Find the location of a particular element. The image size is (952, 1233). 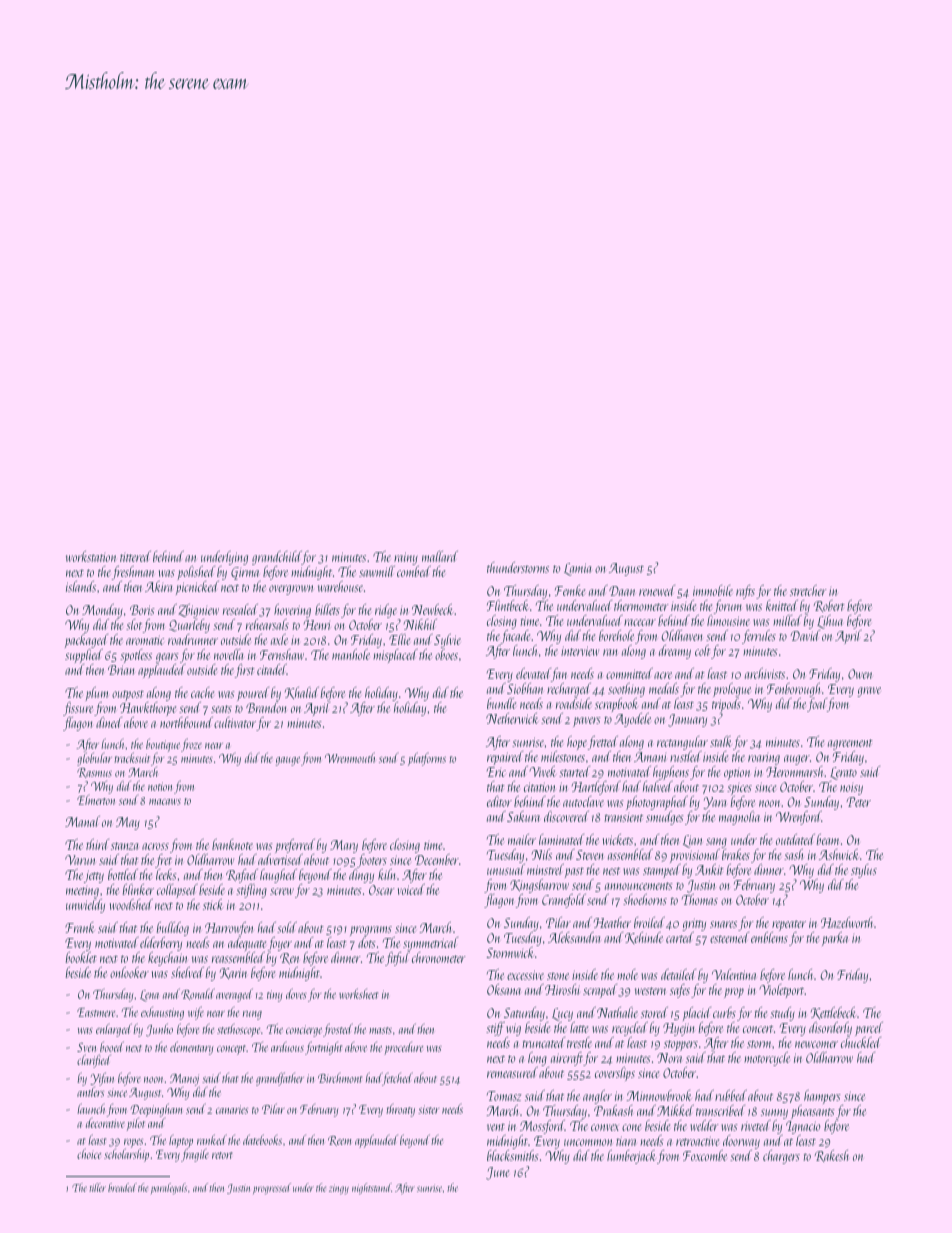

tiller is located at coordinates (97, 1187).
